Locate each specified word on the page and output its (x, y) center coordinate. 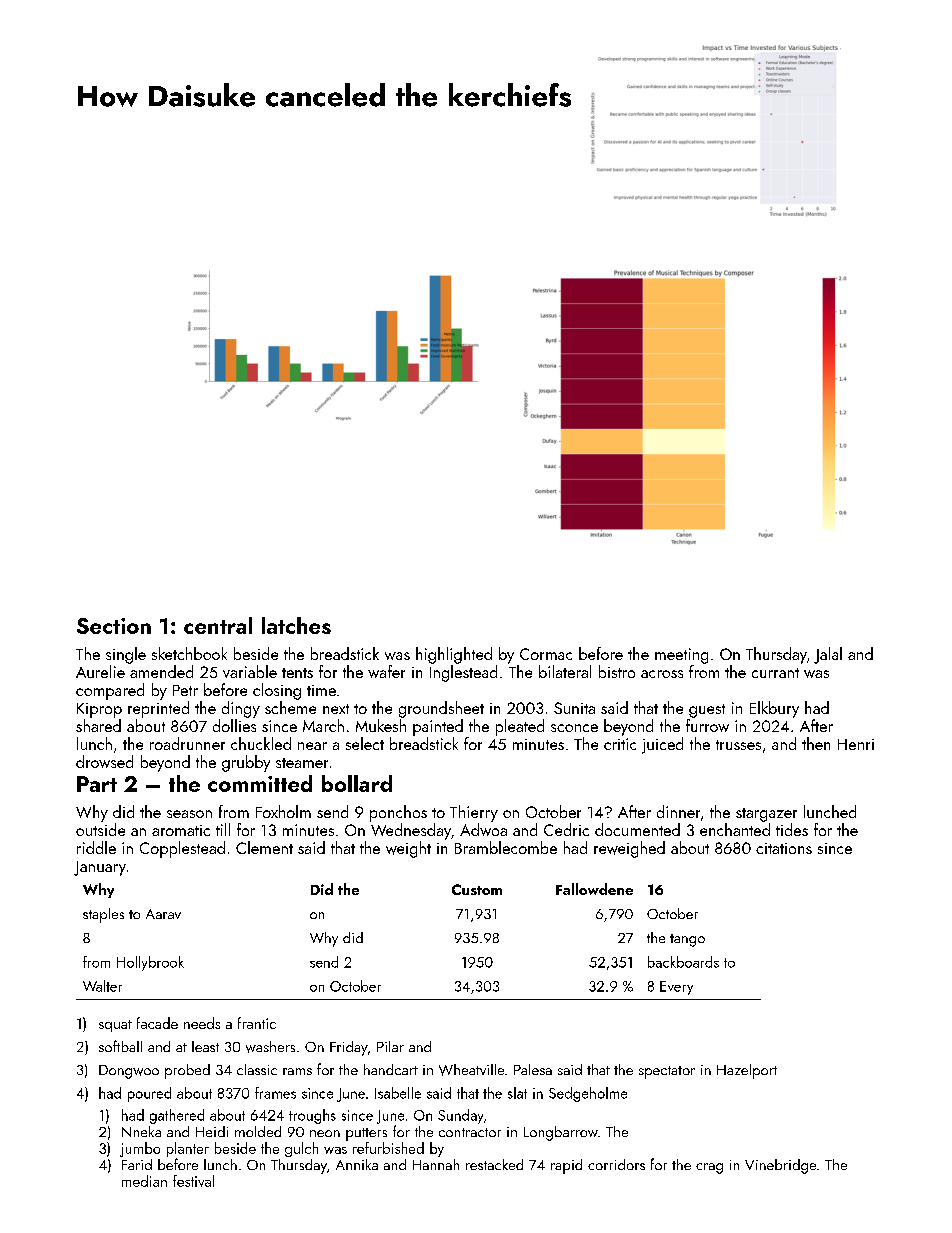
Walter (102, 986)
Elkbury (774, 709)
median (144, 1181)
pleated (520, 727)
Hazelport (747, 1071)
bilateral (565, 671)
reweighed (629, 849)
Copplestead (182, 849)
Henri (856, 744)
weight (408, 849)
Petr (185, 690)
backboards (683, 962)
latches (296, 625)
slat (517, 1093)
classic (257, 1069)
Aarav (163, 914)
